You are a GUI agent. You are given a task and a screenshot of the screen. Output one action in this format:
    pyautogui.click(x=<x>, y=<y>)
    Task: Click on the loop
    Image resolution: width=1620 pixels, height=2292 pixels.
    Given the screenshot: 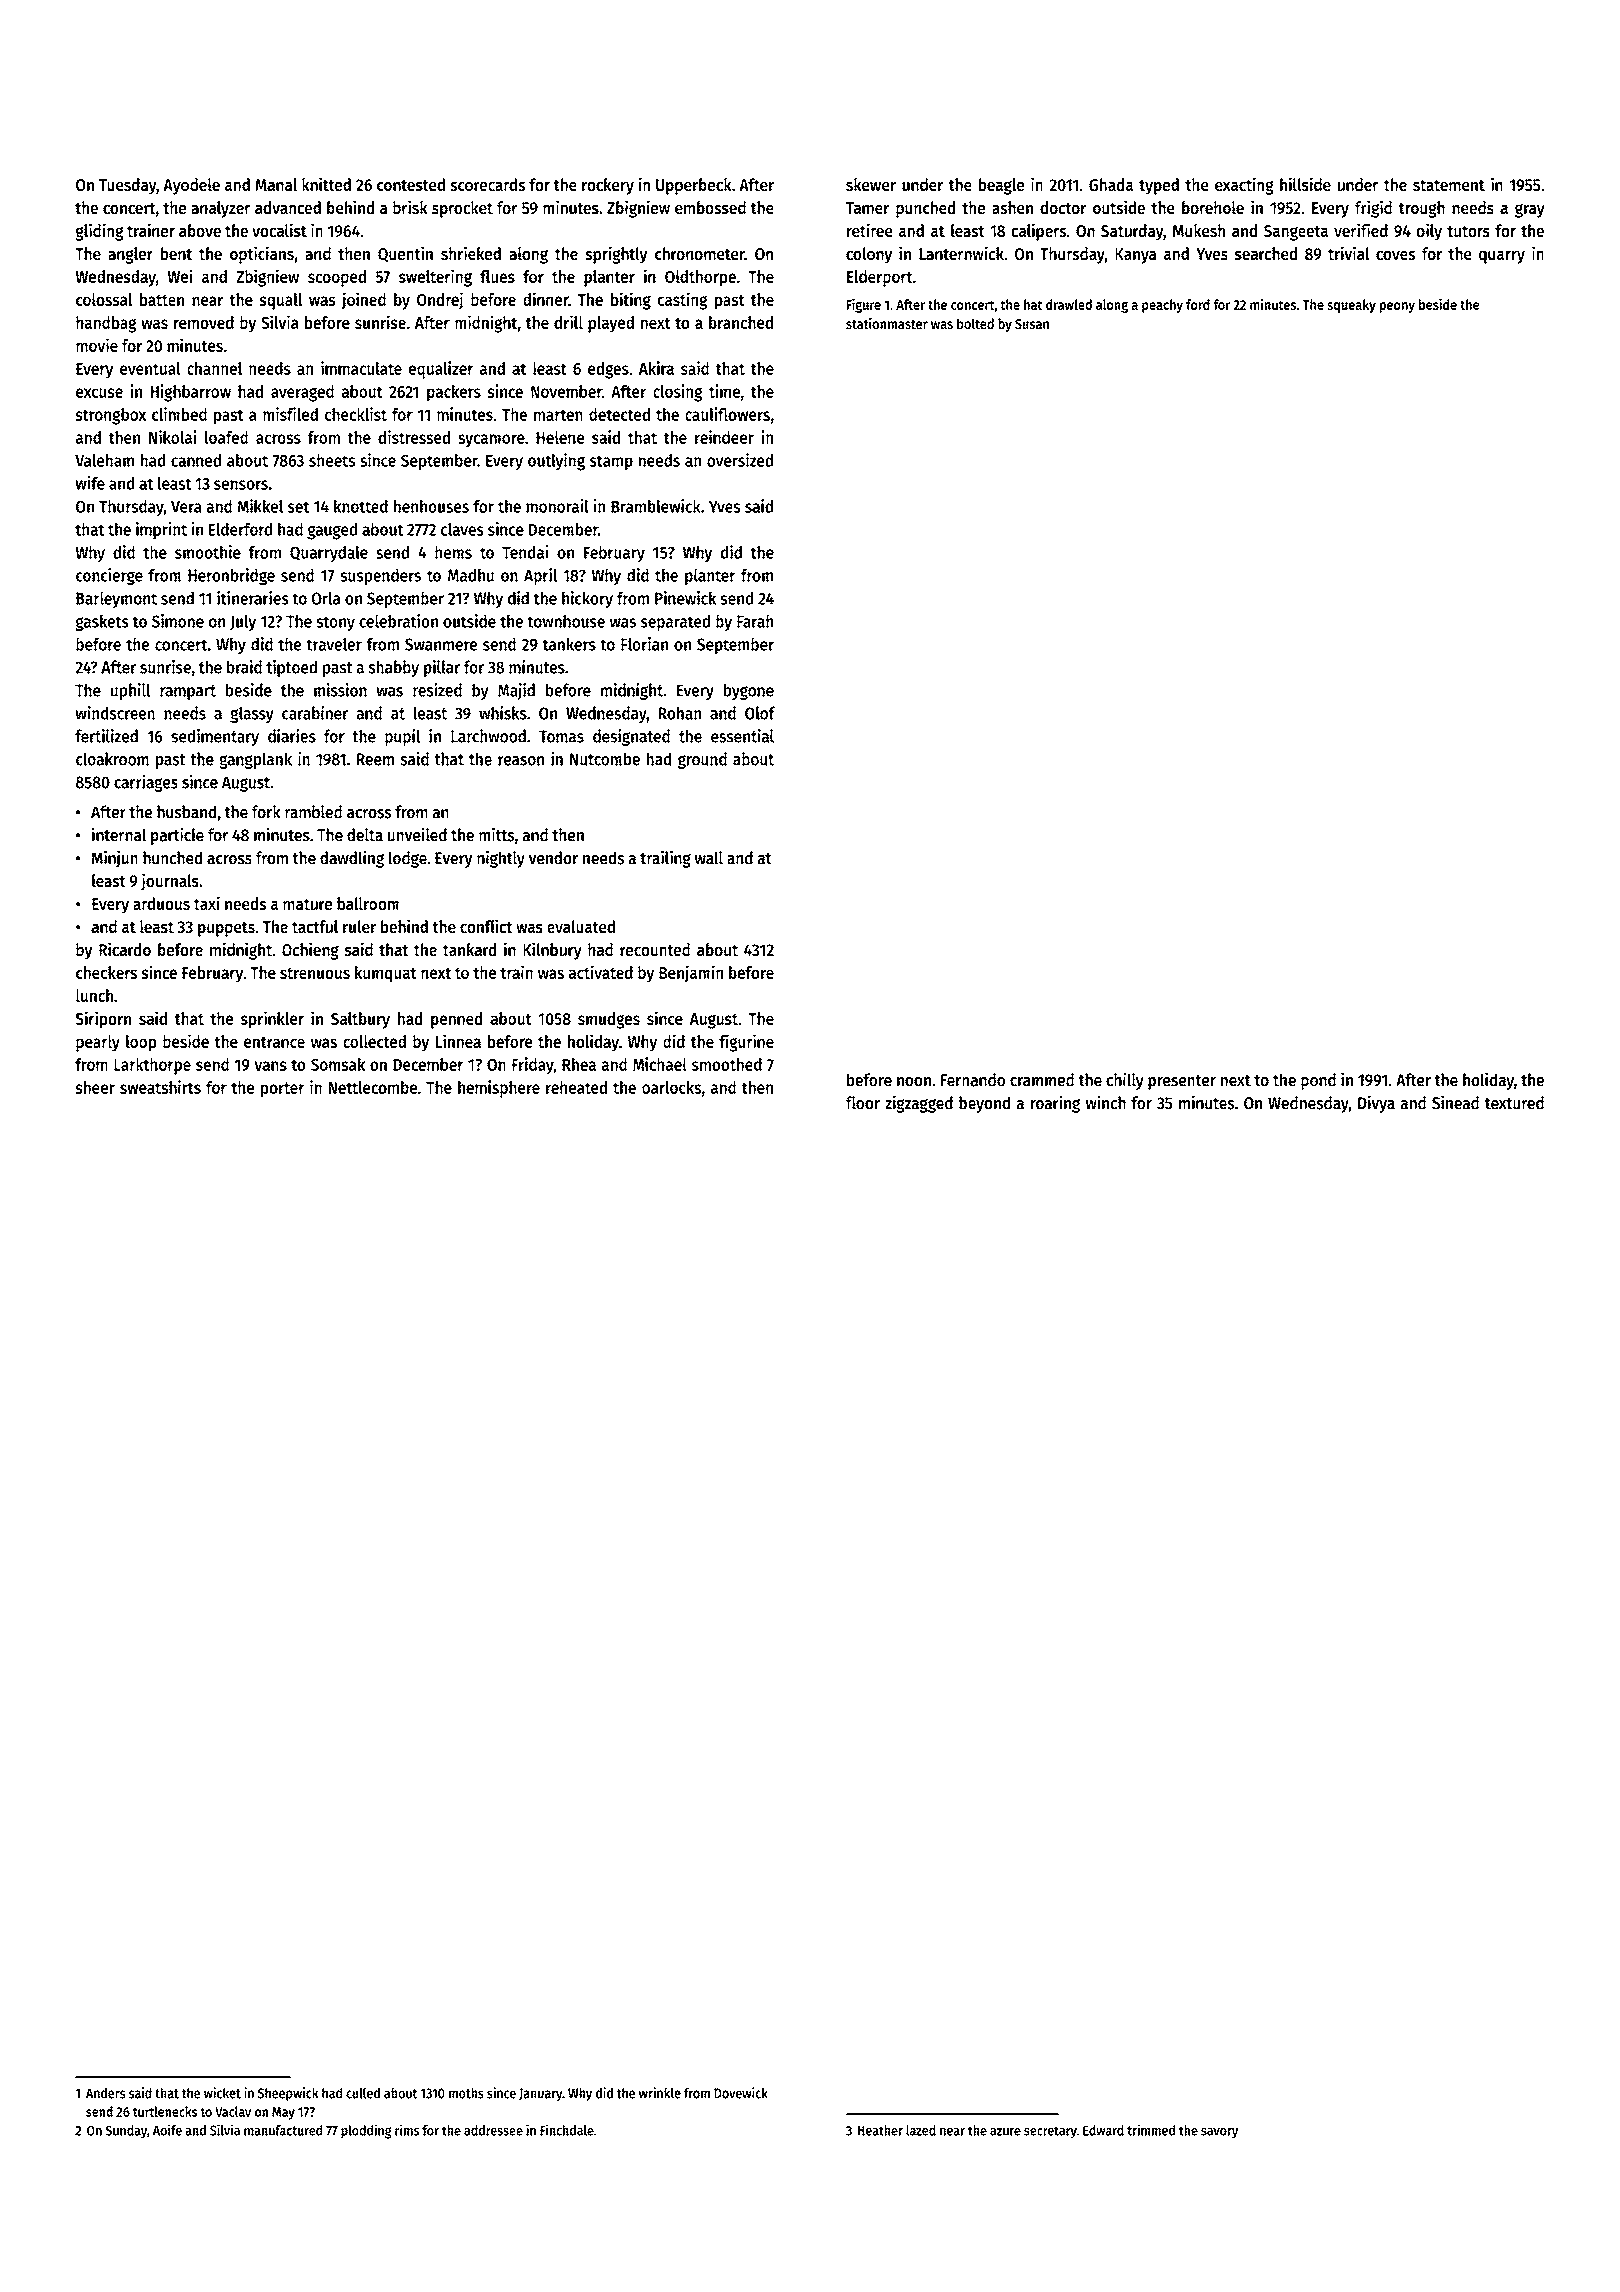 What is the action you would take?
    pyautogui.click(x=141, y=1043)
